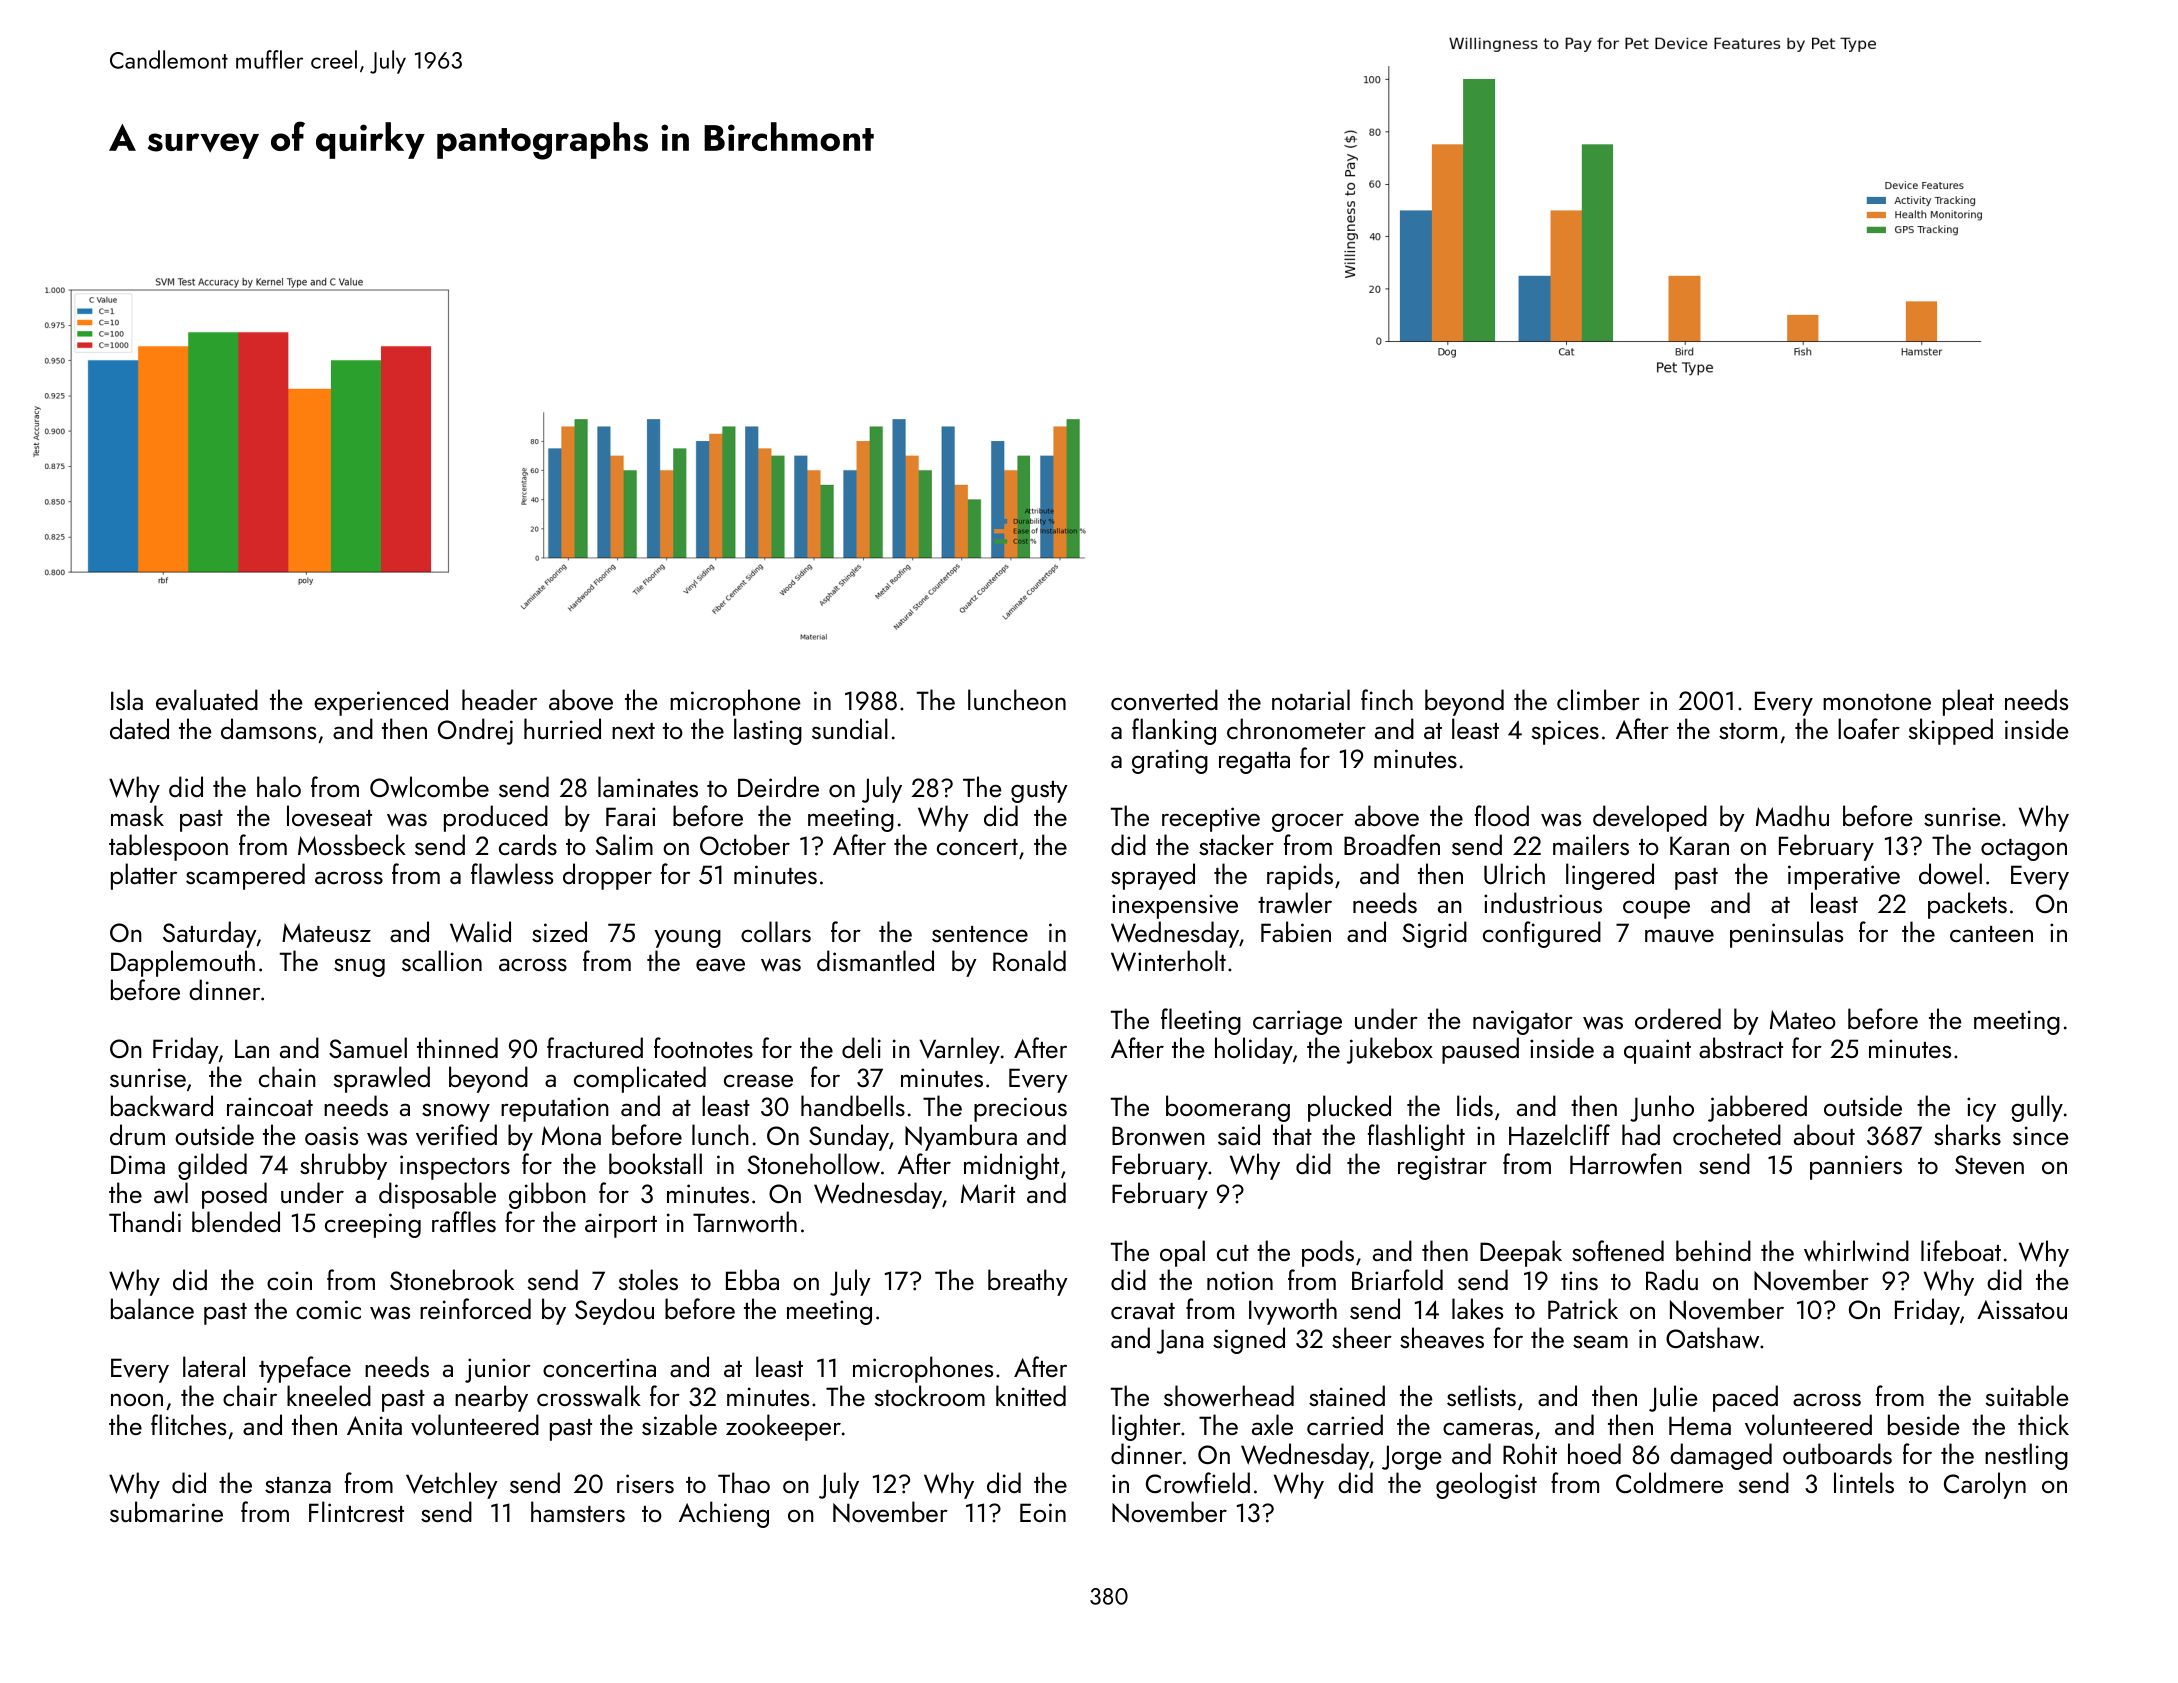  What do you see at coordinates (1233, 1253) in the document?
I see `cut` at bounding box center [1233, 1253].
